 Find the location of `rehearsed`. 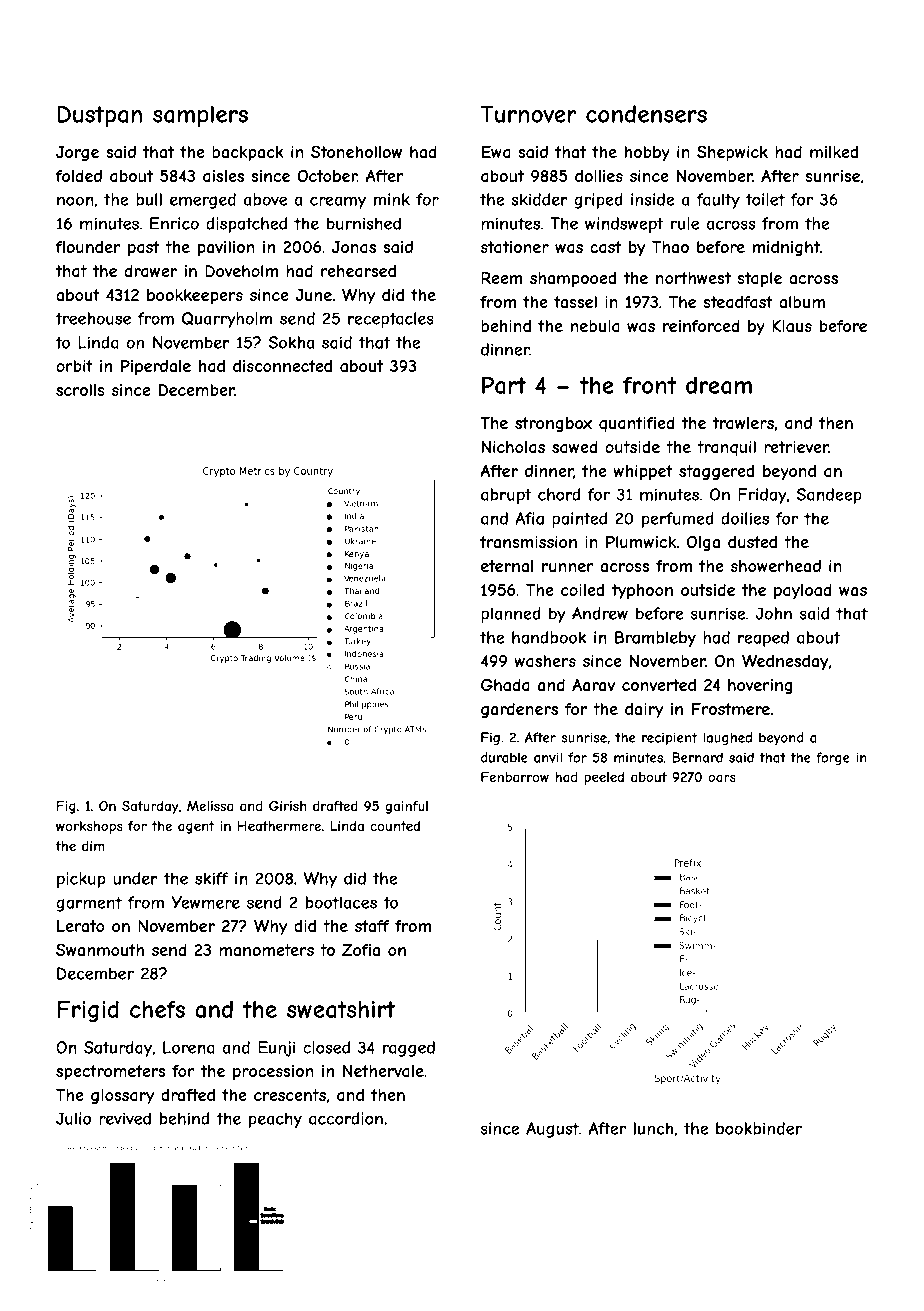

rehearsed is located at coordinates (358, 271).
